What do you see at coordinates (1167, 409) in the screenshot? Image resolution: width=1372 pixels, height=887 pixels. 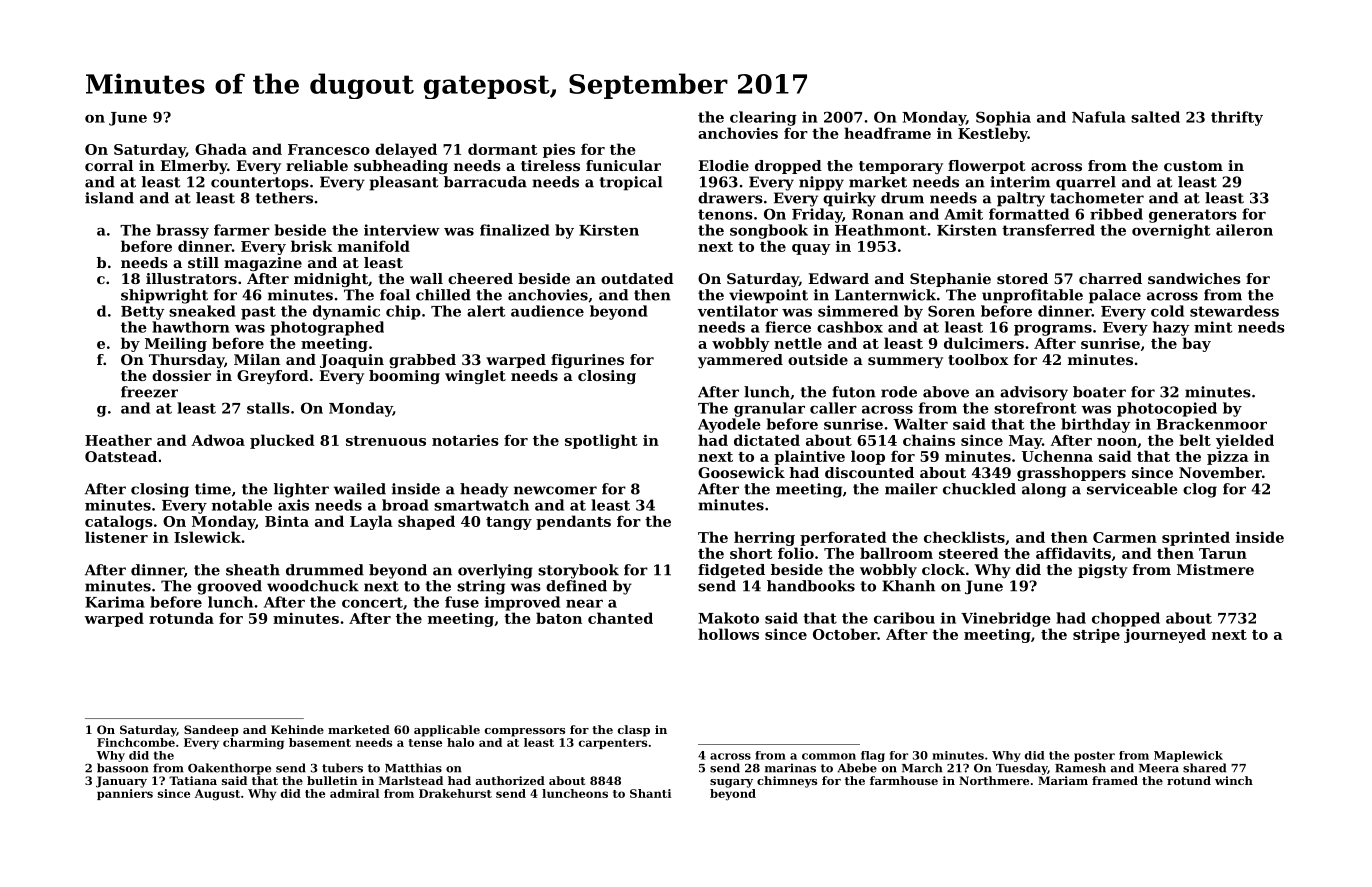 I see `photocopied` at bounding box center [1167, 409].
